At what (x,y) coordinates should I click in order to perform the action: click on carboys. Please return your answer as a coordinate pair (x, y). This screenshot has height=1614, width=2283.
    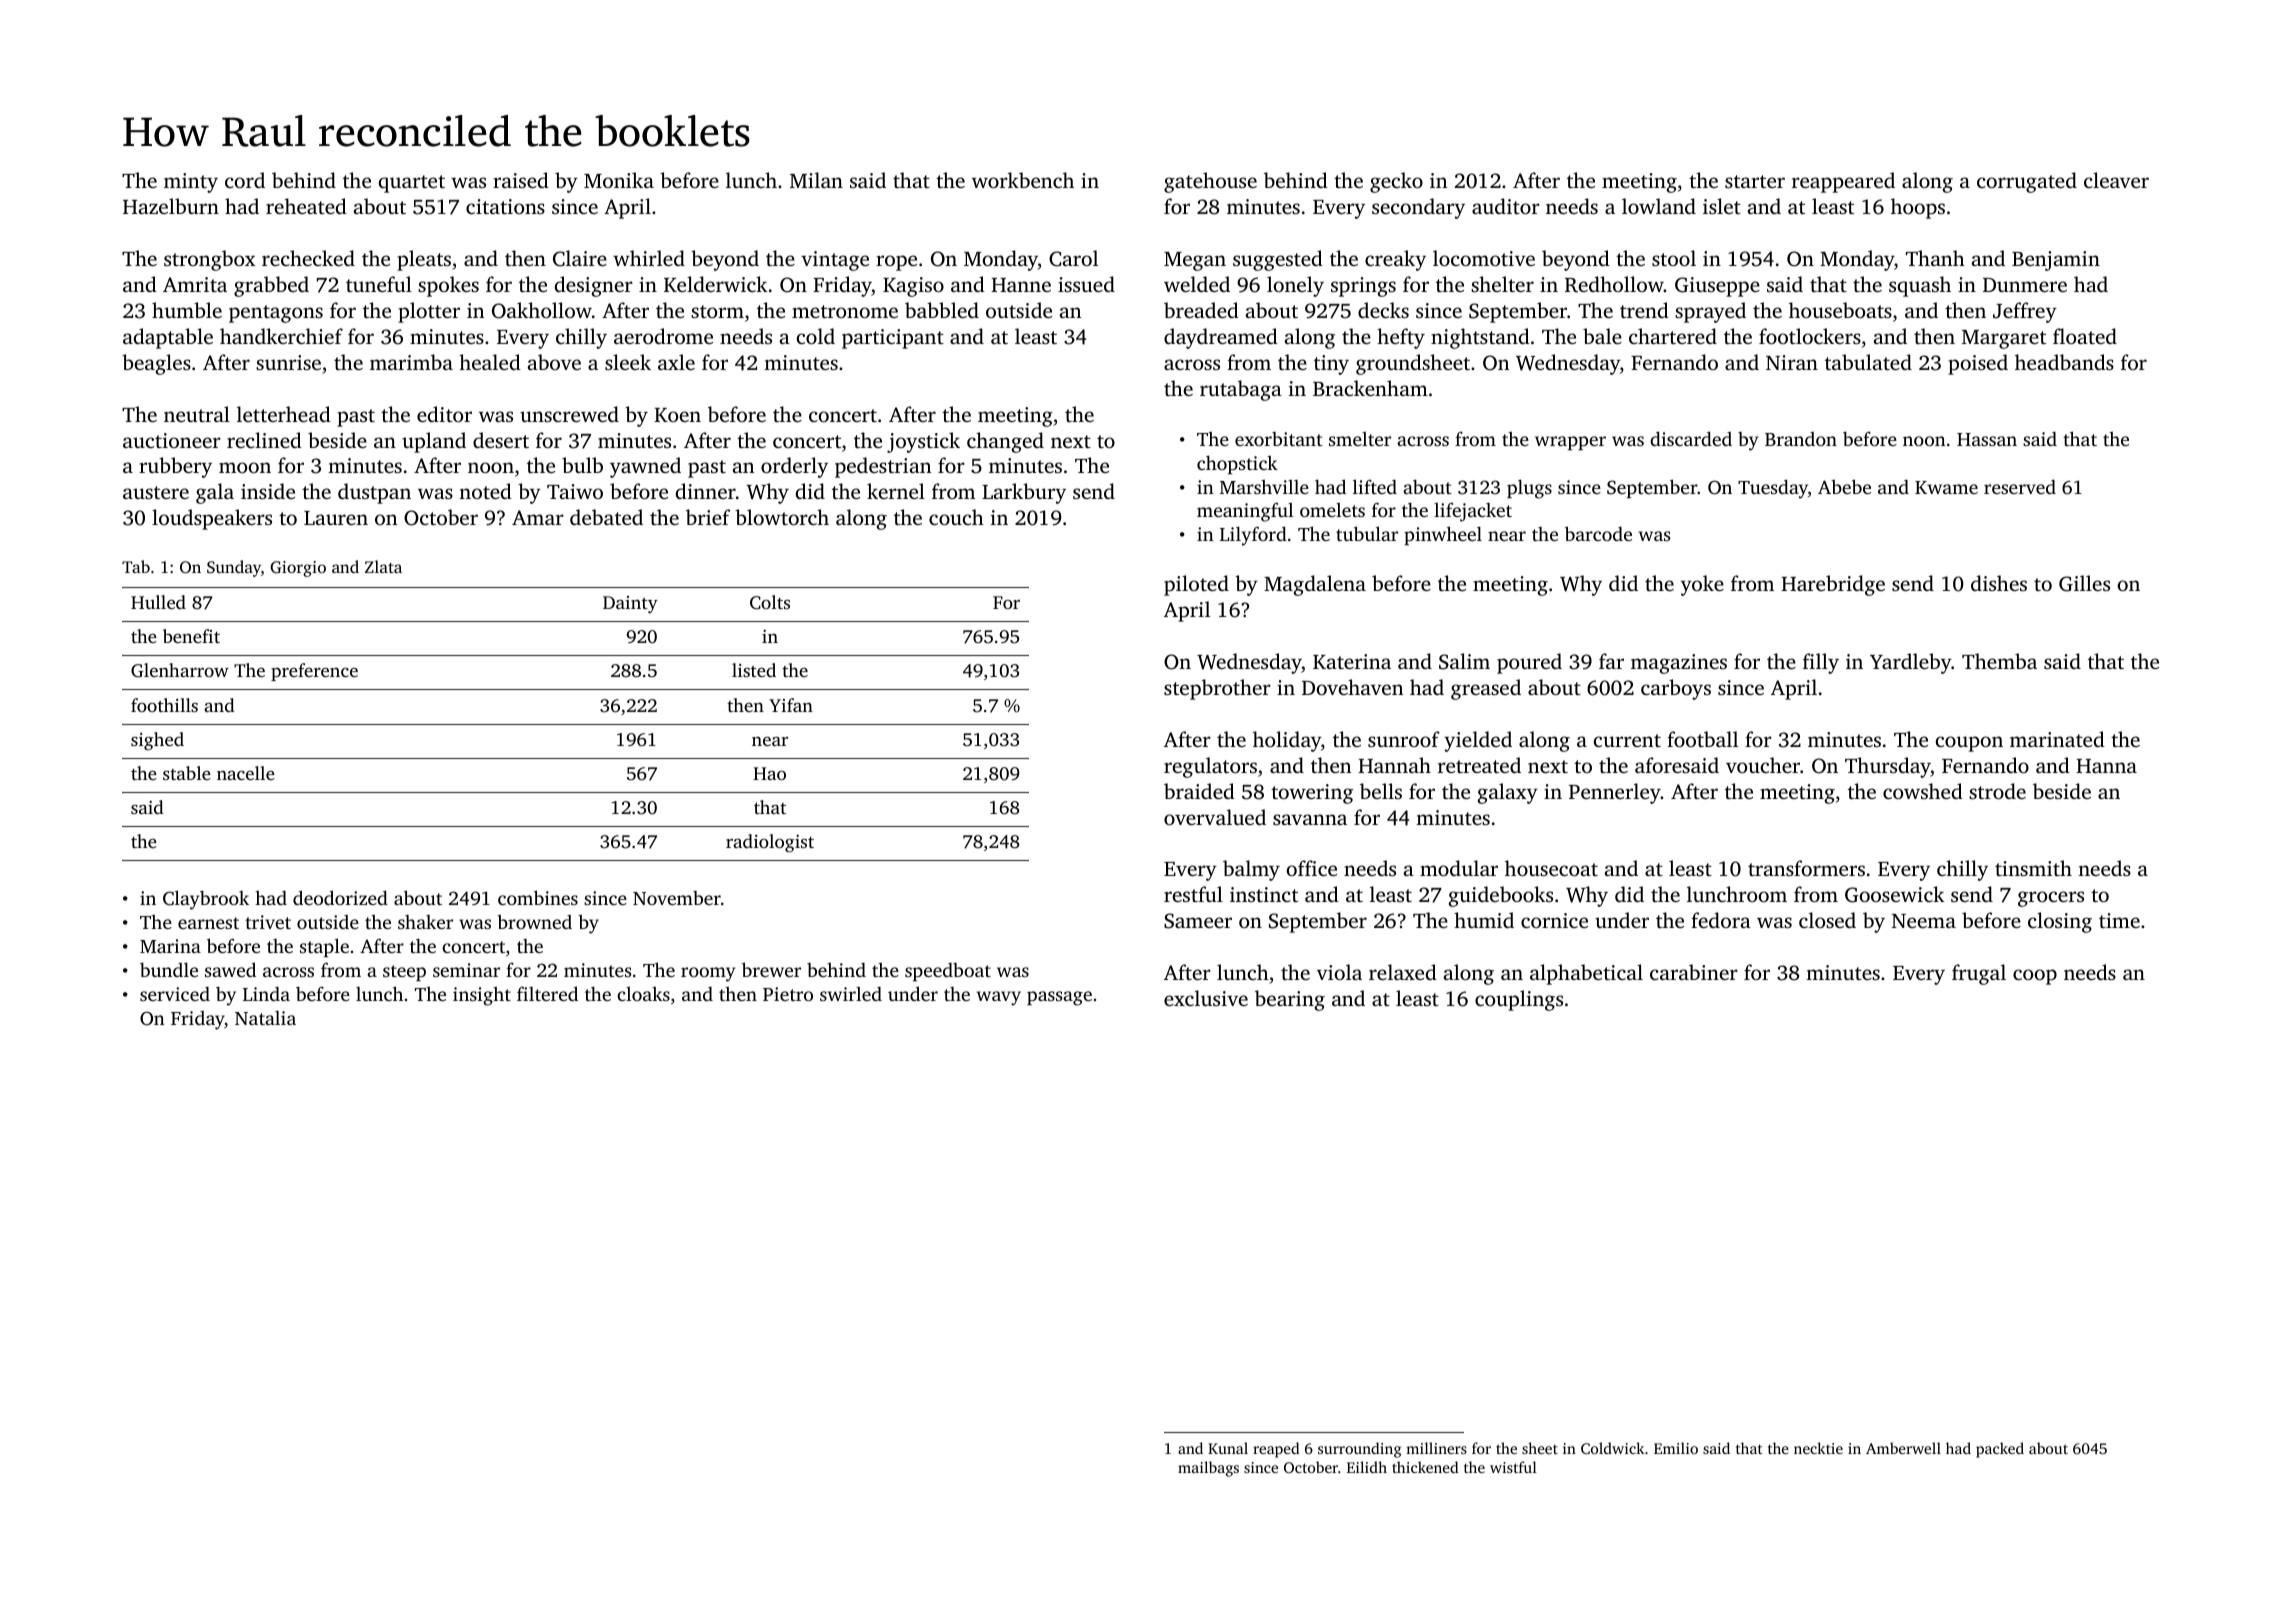
    Looking at the image, I should click on (1676, 689).
